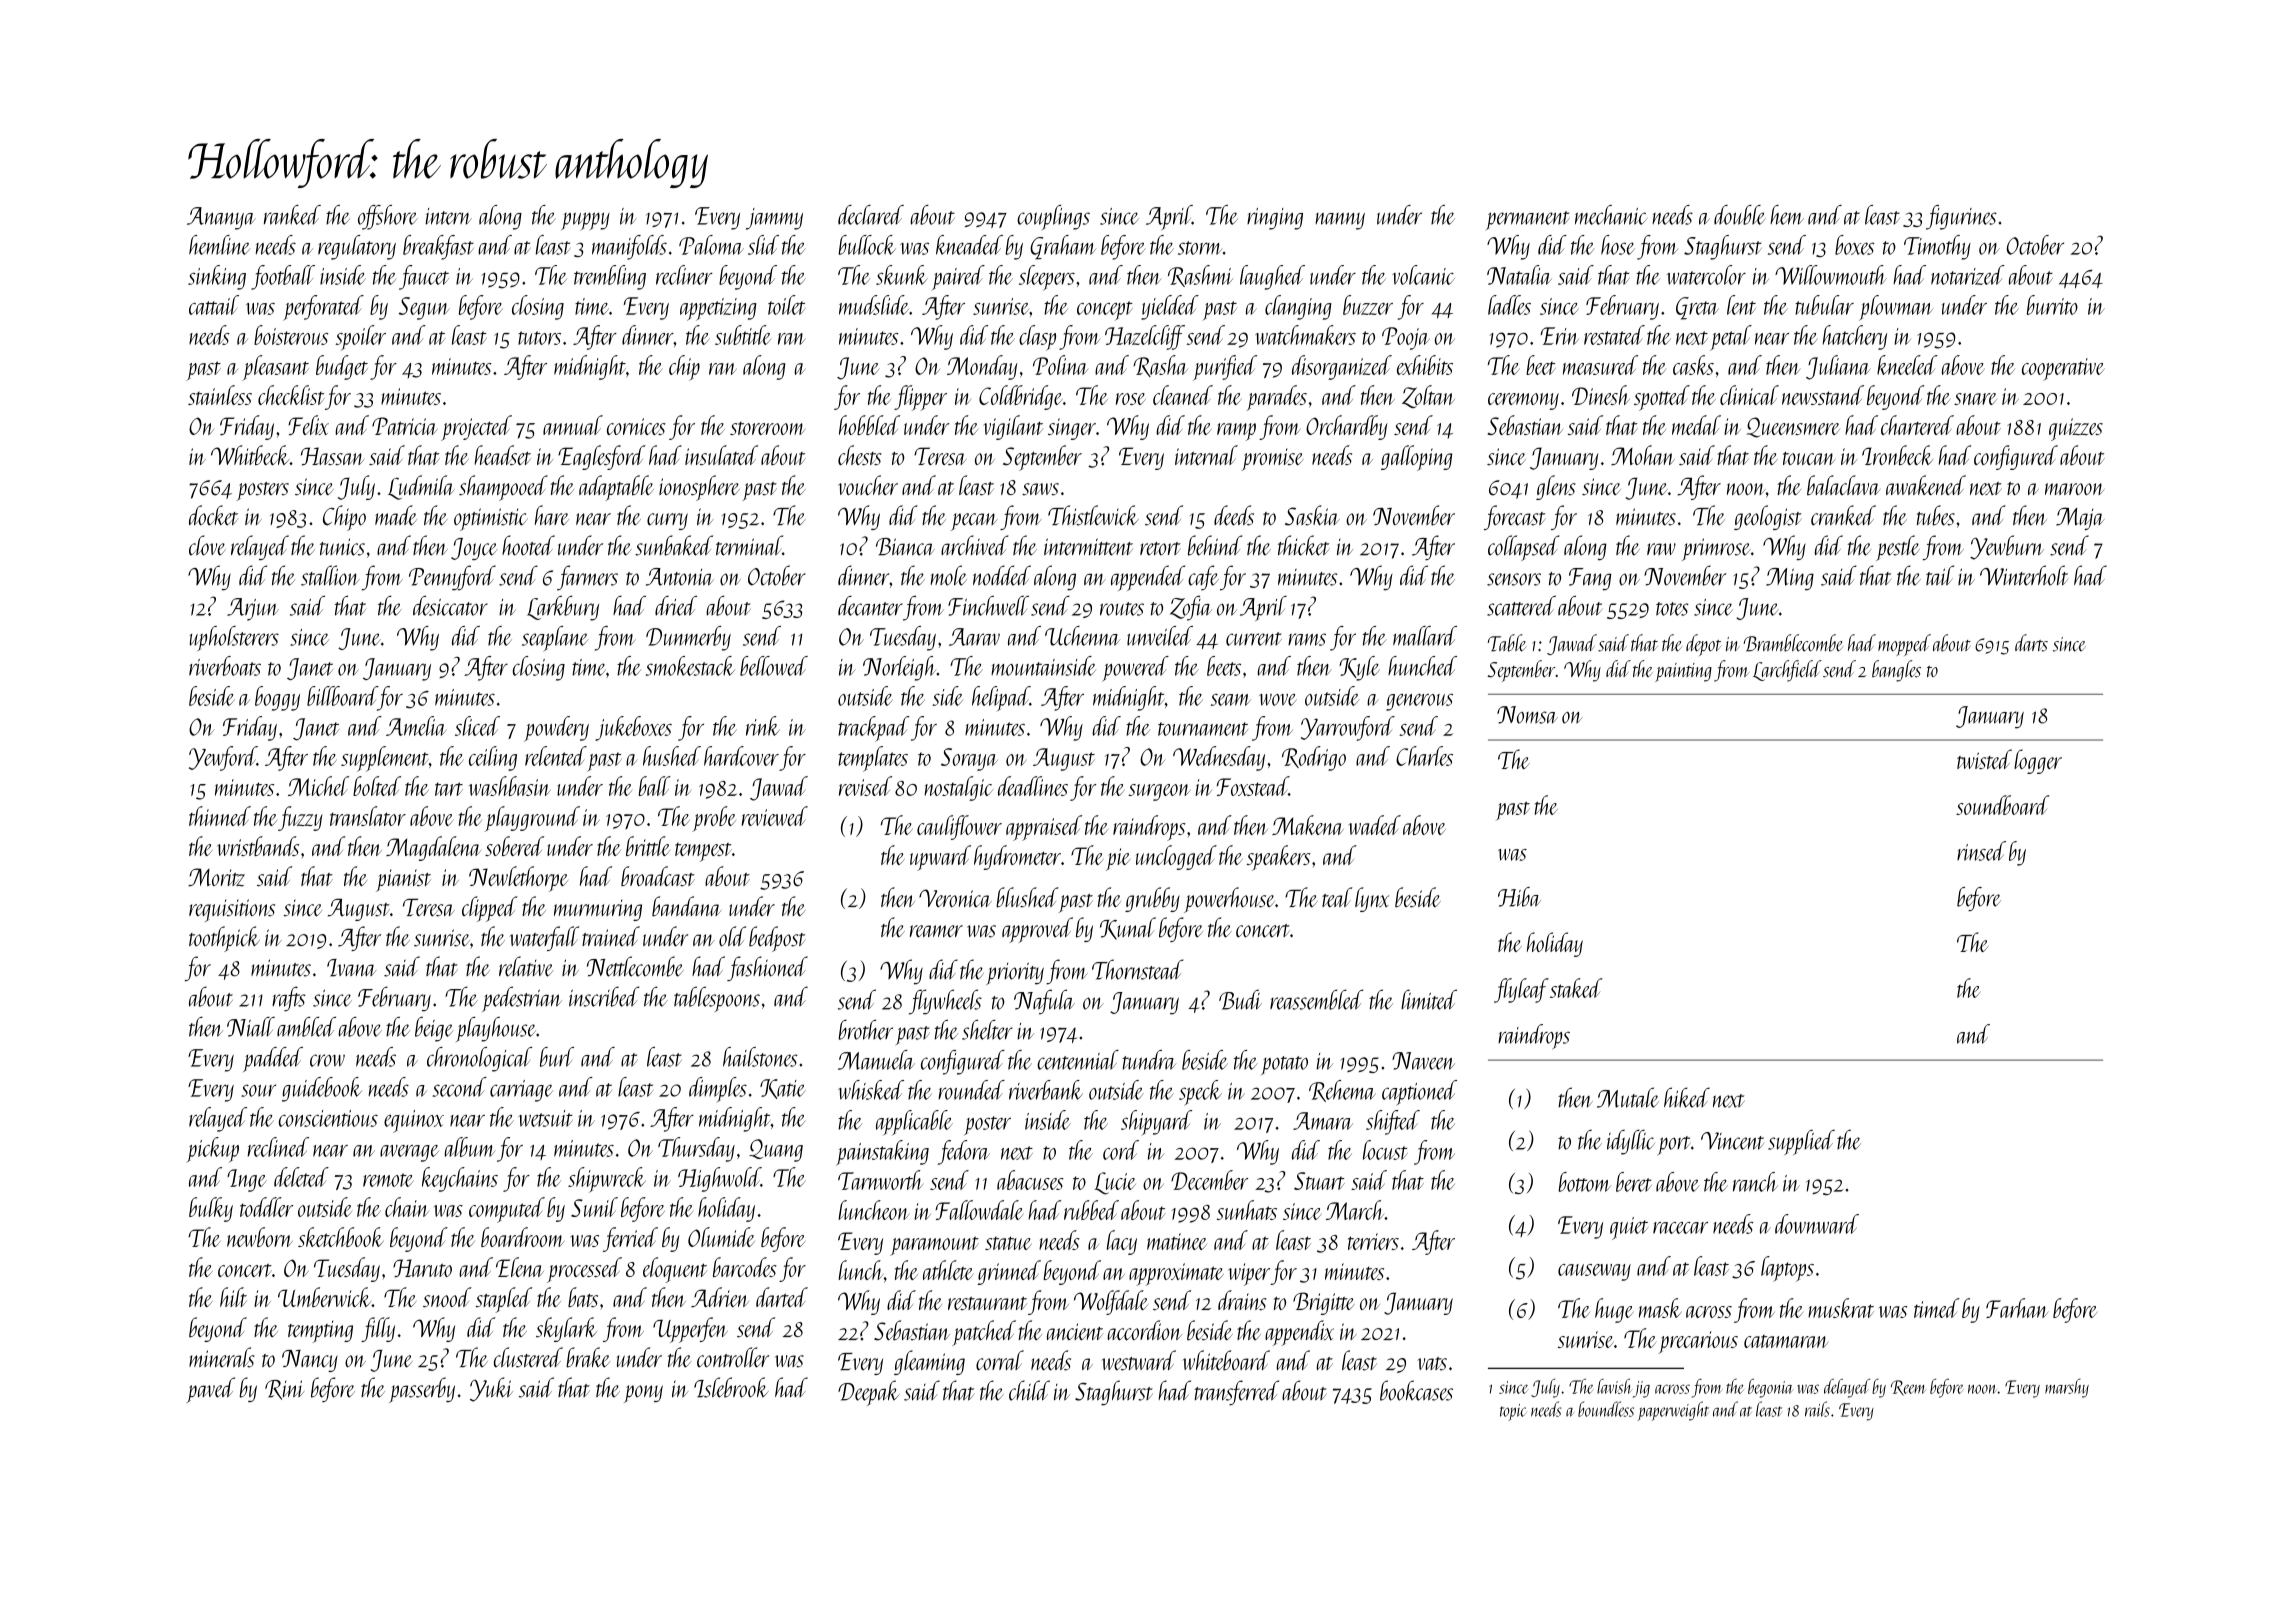  What do you see at coordinates (1355, 1210) in the document?
I see `March` at bounding box center [1355, 1210].
